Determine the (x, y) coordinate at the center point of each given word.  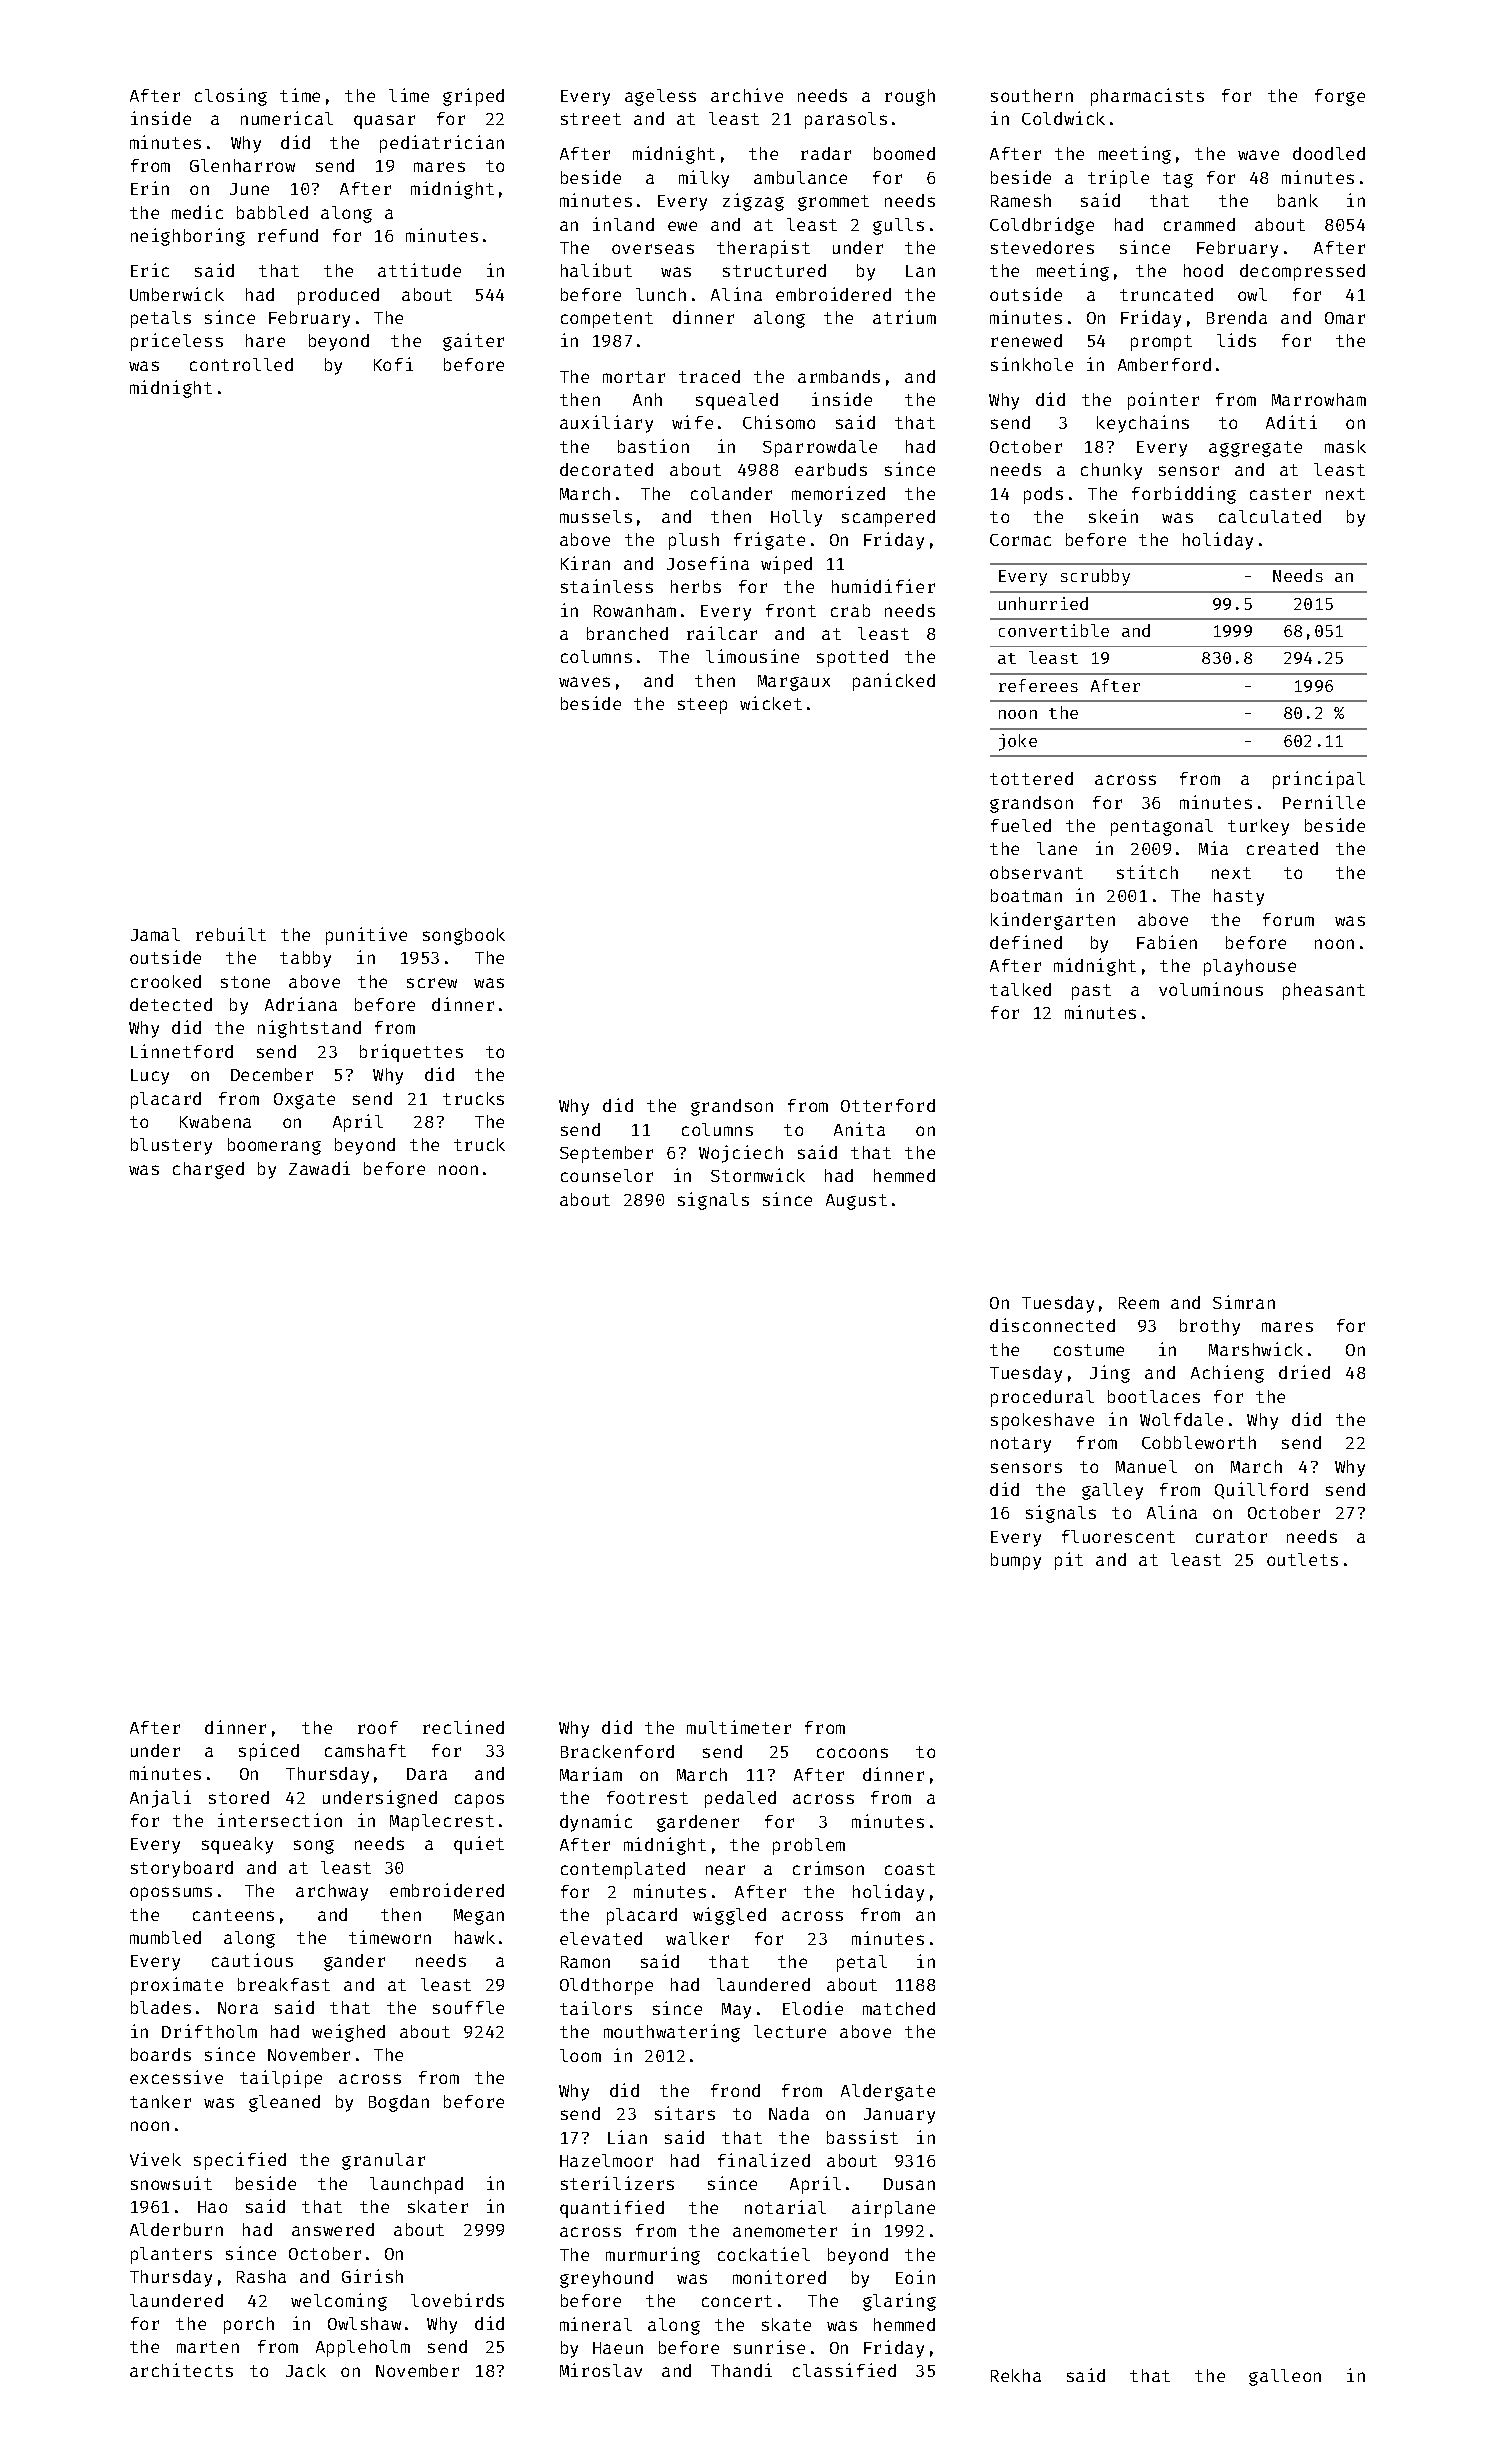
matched (899, 2008)
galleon (1285, 2377)
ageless (660, 97)
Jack (306, 2370)
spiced (269, 1752)
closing (231, 97)
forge (1340, 97)
